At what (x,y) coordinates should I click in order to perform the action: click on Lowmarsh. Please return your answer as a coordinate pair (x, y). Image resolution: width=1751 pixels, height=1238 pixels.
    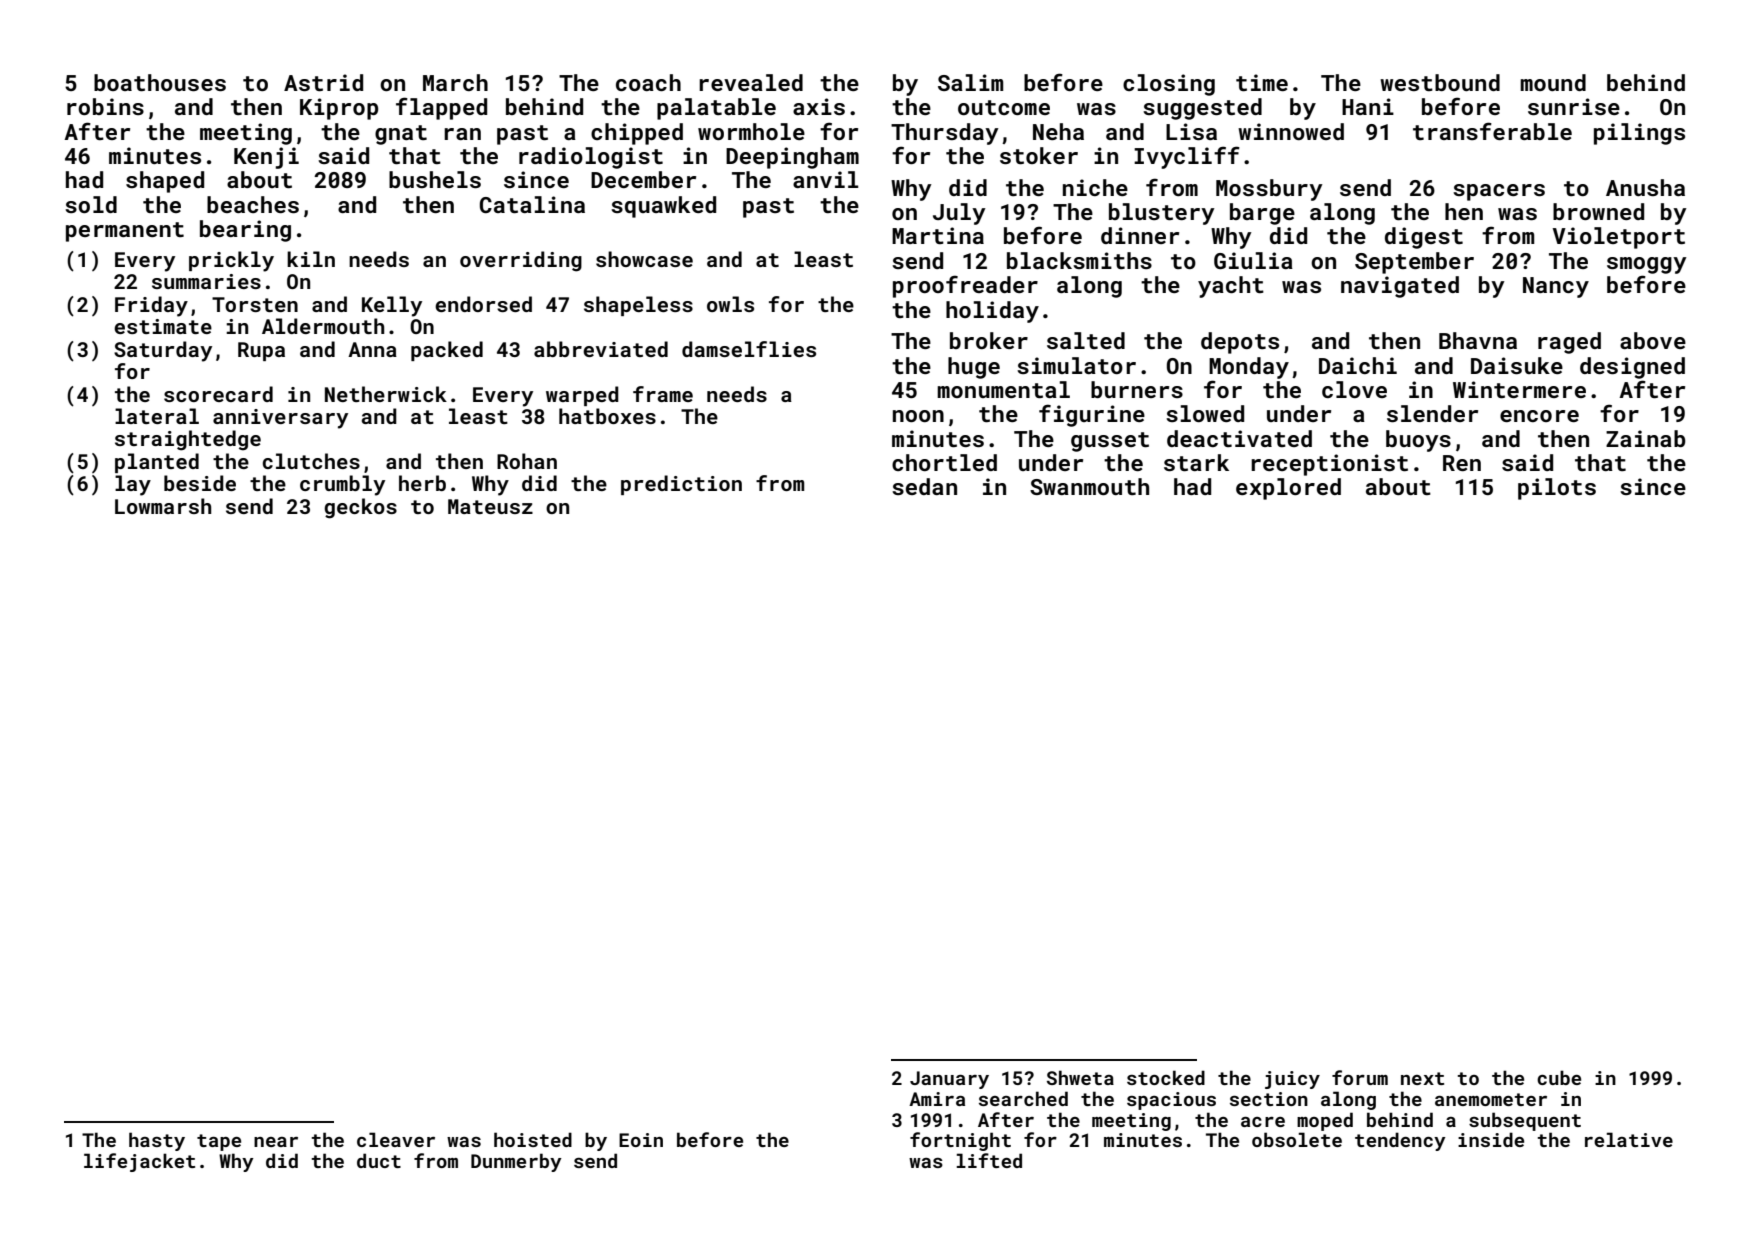
    Looking at the image, I should click on (163, 506).
